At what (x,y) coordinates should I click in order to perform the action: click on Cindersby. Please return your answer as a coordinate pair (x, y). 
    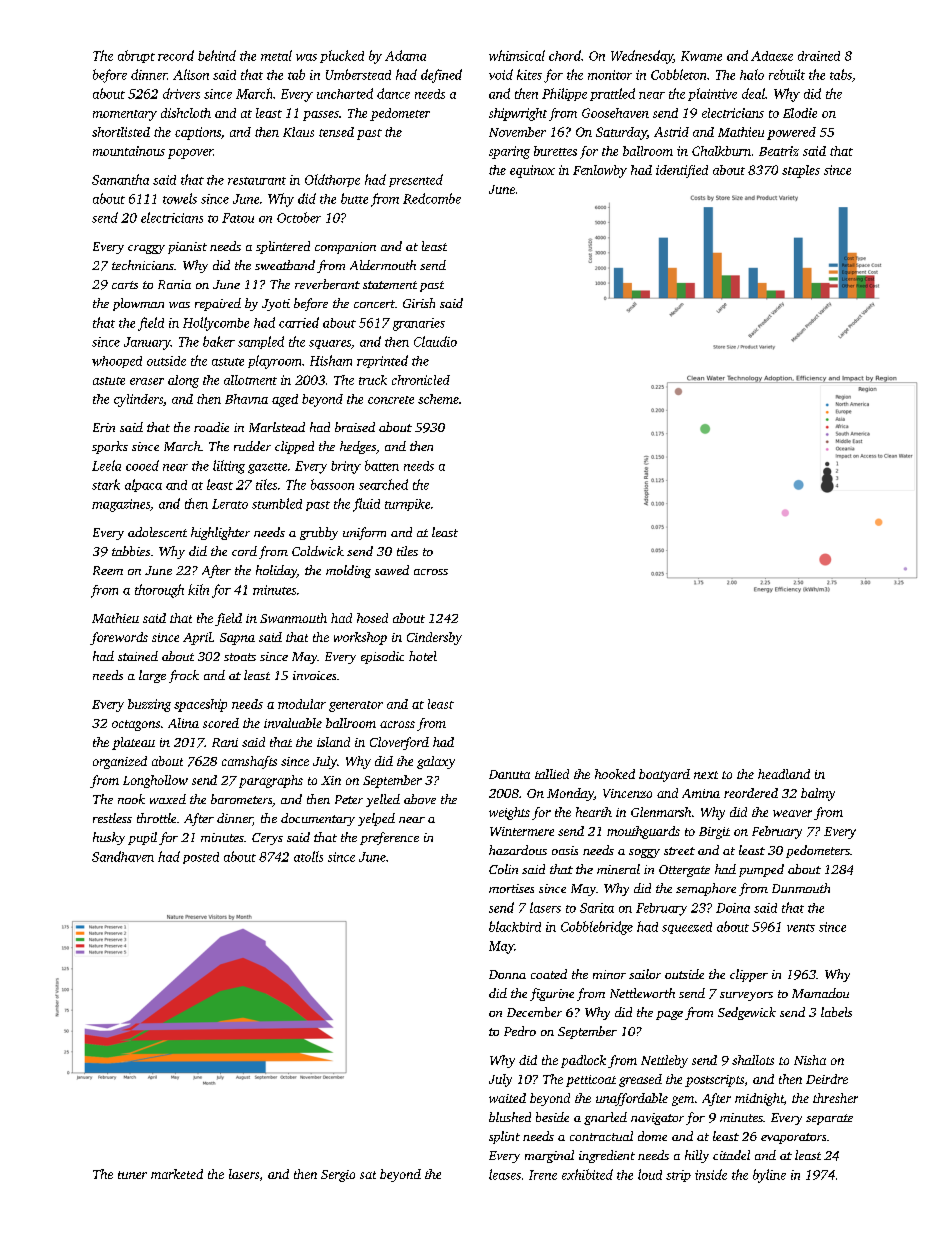
    Looking at the image, I should click on (434, 638).
